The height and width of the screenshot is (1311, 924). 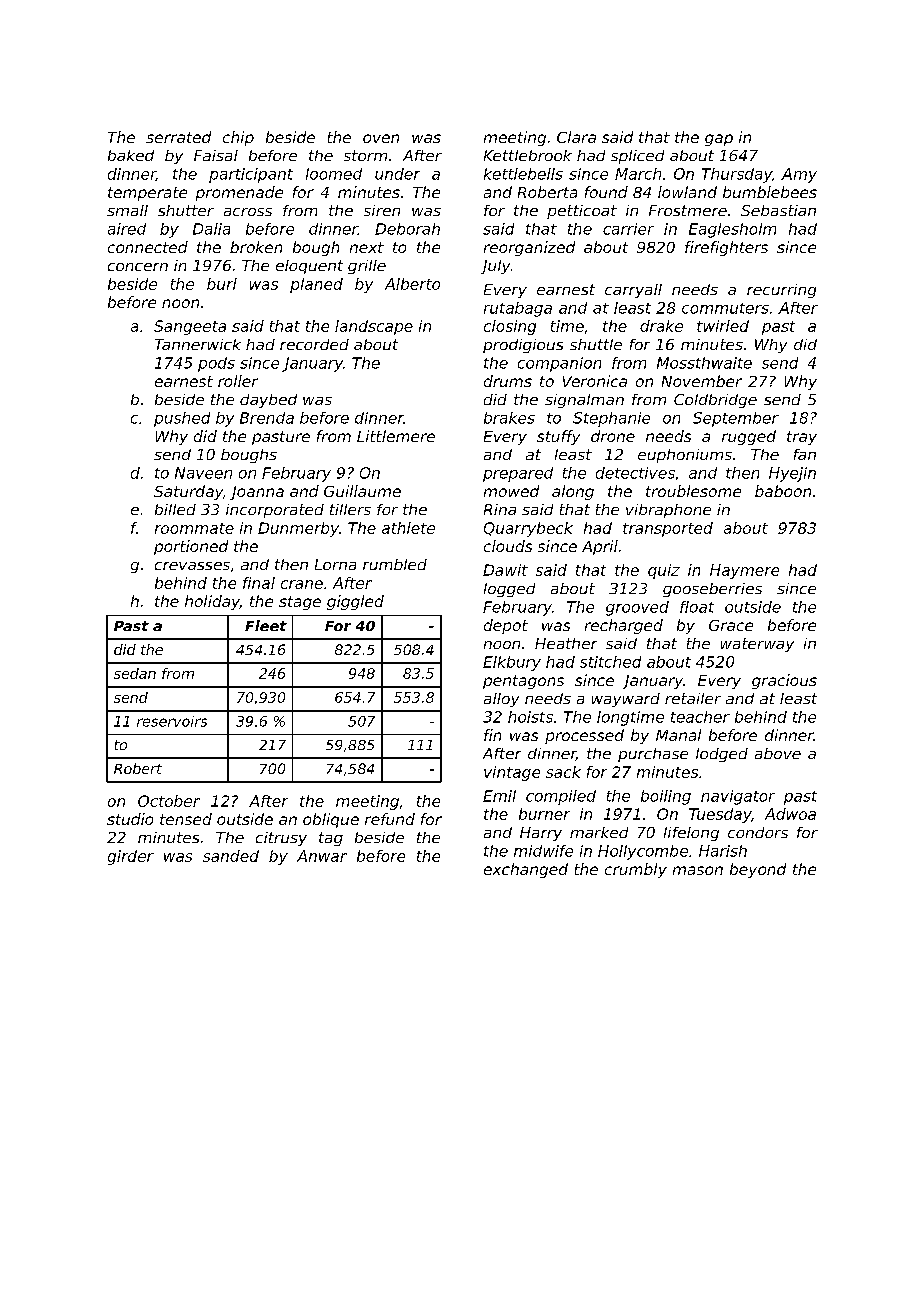 What do you see at coordinates (523, 174) in the screenshot?
I see `kettlebells` at bounding box center [523, 174].
